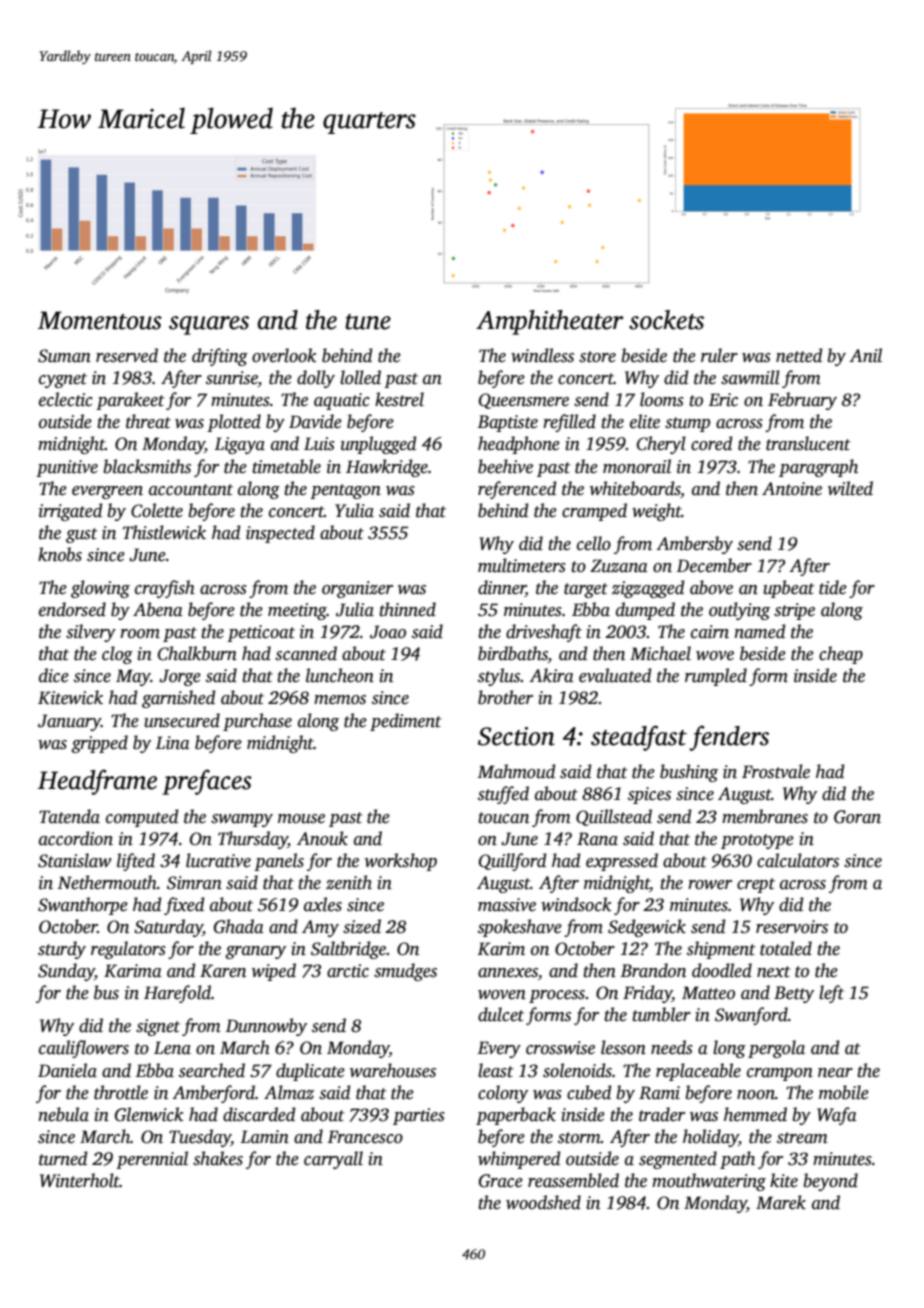  Describe the element at coordinates (158, 1027) in the page. I see `signet` at that location.
